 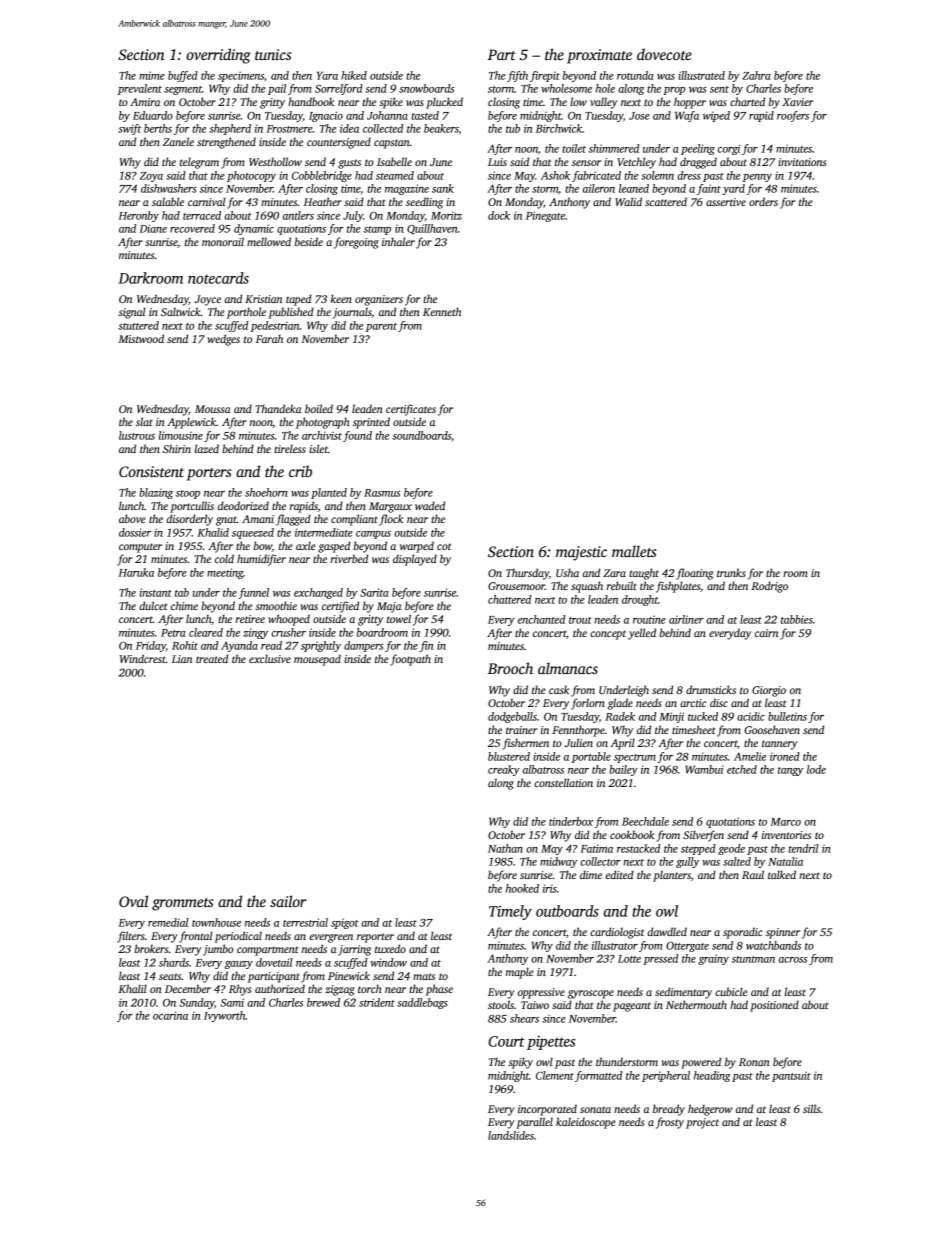 I want to click on ocarina, so click(x=170, y=1015).
